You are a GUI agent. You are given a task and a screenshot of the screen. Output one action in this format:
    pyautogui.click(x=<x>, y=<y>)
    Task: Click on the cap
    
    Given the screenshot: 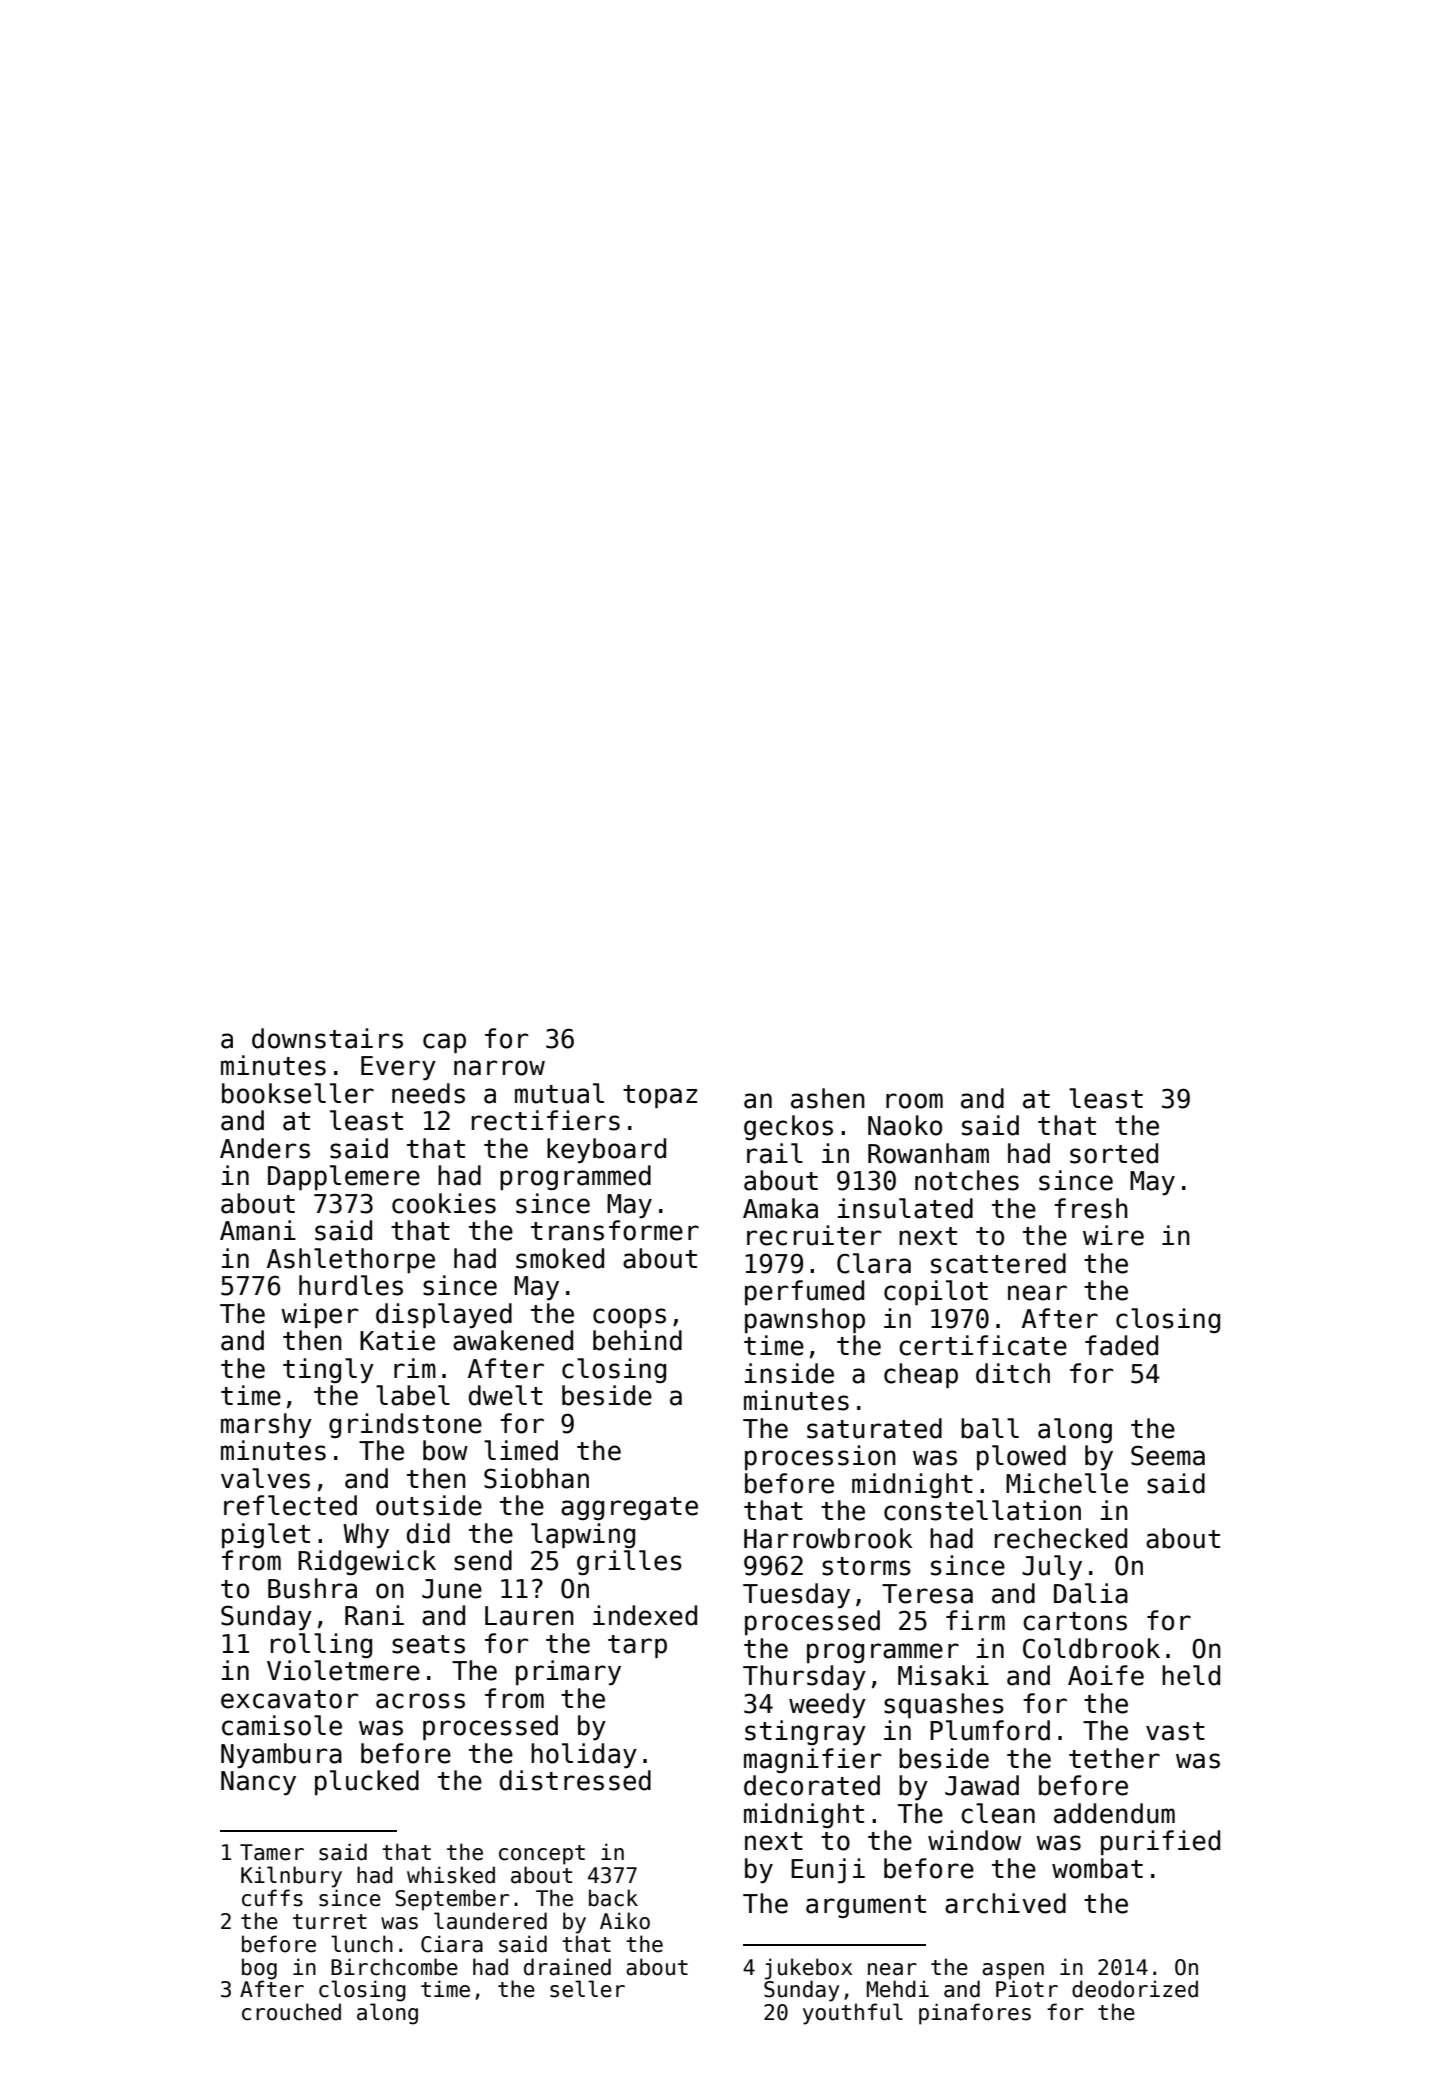 What is the action you would take?
    pyautogui.click(x=444, y=1043)
